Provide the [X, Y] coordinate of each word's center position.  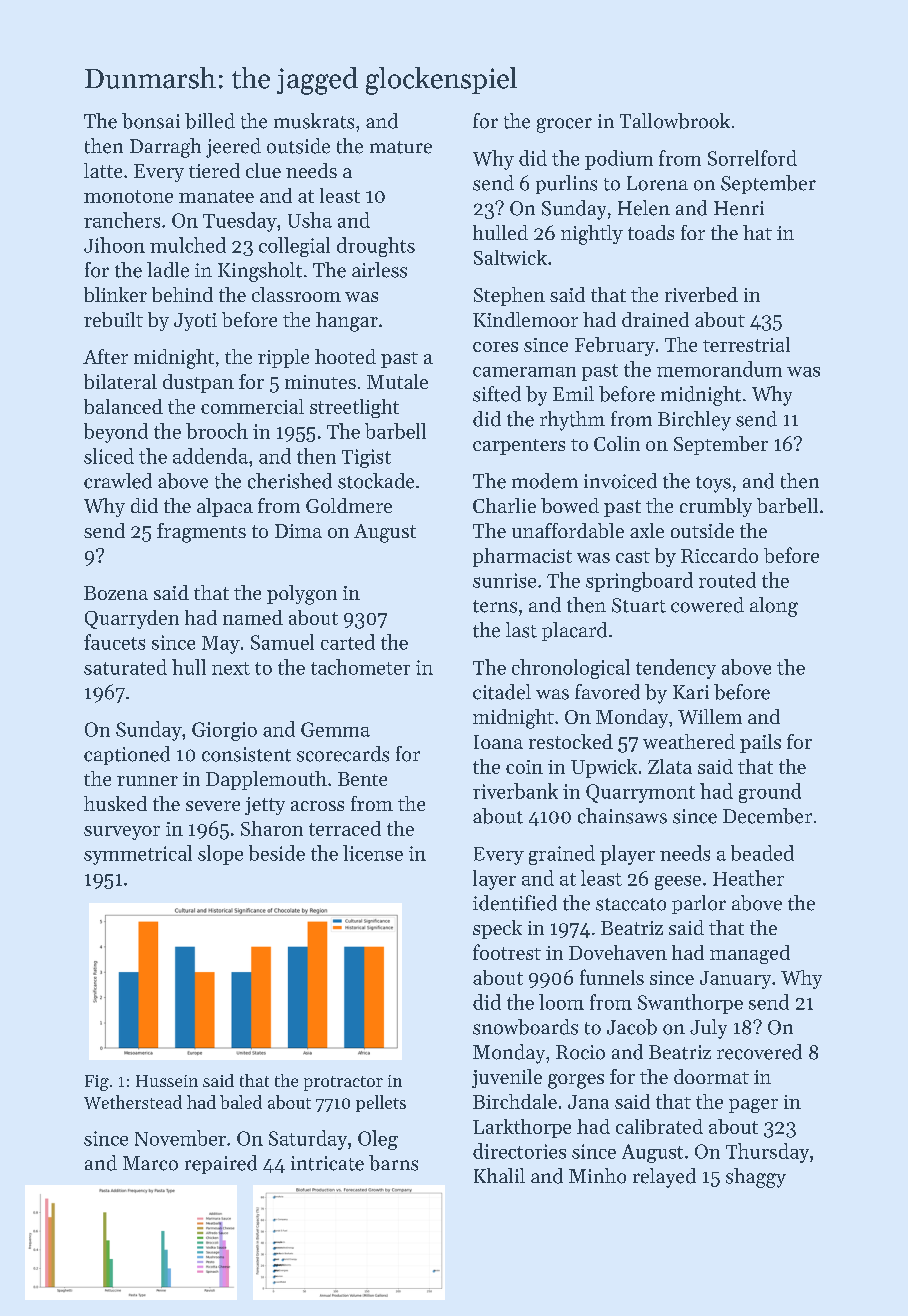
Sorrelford [752, 158]
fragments [201, 533]
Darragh [165, 148]
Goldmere [349, 505]
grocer [564, 125]
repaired [221, 1164]
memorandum [719, 369]
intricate [327, 1163]
